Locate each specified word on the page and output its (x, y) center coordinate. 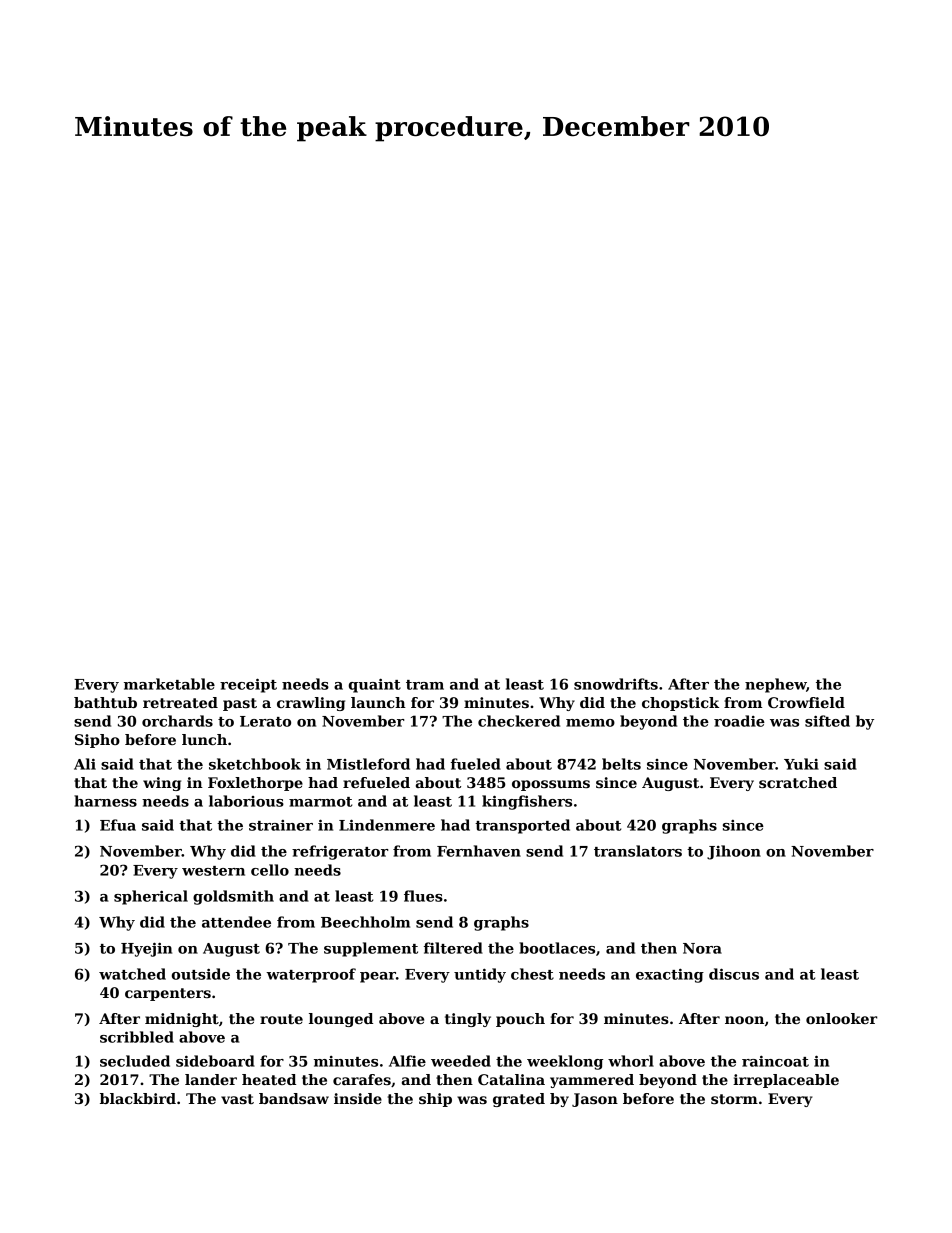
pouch (520, 1020)
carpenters (168, 994)
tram (425, 685)
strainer (281, 825)
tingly (468, 1020)
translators (638, 851)
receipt (248, 685)
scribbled (137, 1037)
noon (744, 1020)
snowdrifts (616, 684)
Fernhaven (479, 851)
